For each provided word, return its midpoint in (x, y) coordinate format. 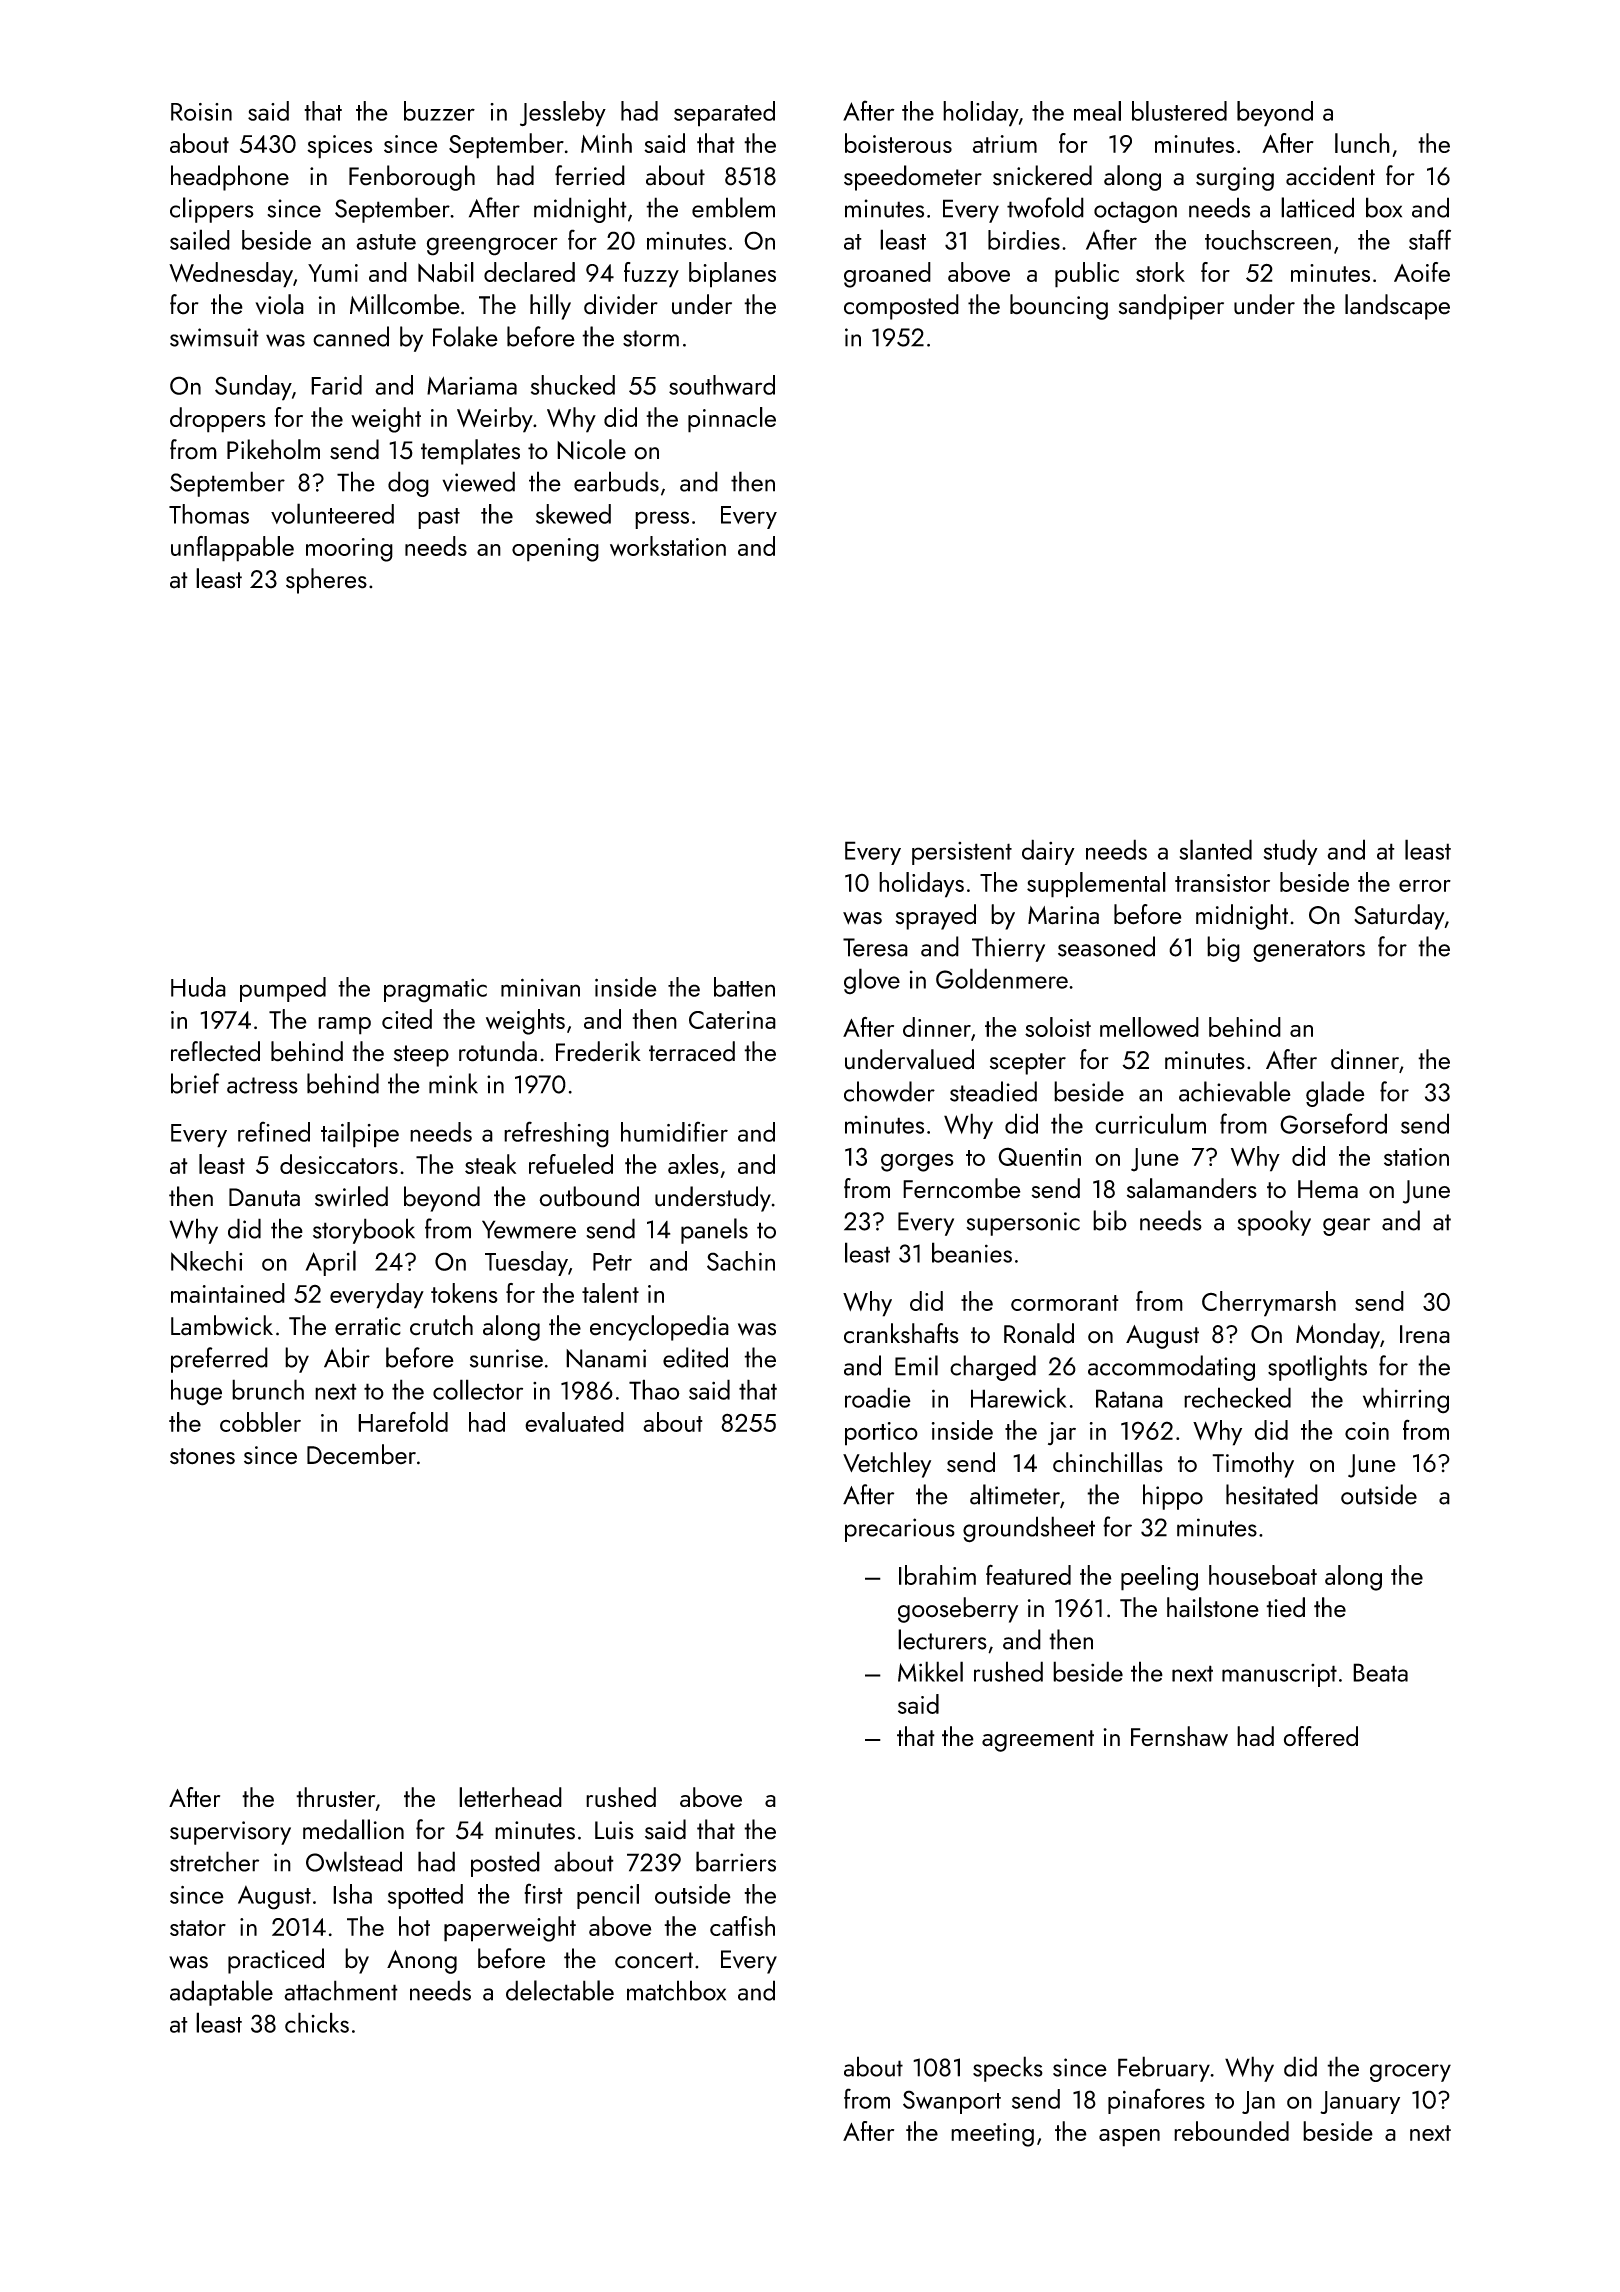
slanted (1216, 849)
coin (1367, 1431)
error (1425, 886)
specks (1008, 2069)
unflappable (232, 549)
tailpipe (360, 1135)
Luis (614, 1830)
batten (744, 987)
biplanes (732, 275)
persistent (962, 853)
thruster (335, 1797)
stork (1160, 272)
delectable (560, 1990)
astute (386, 242)
